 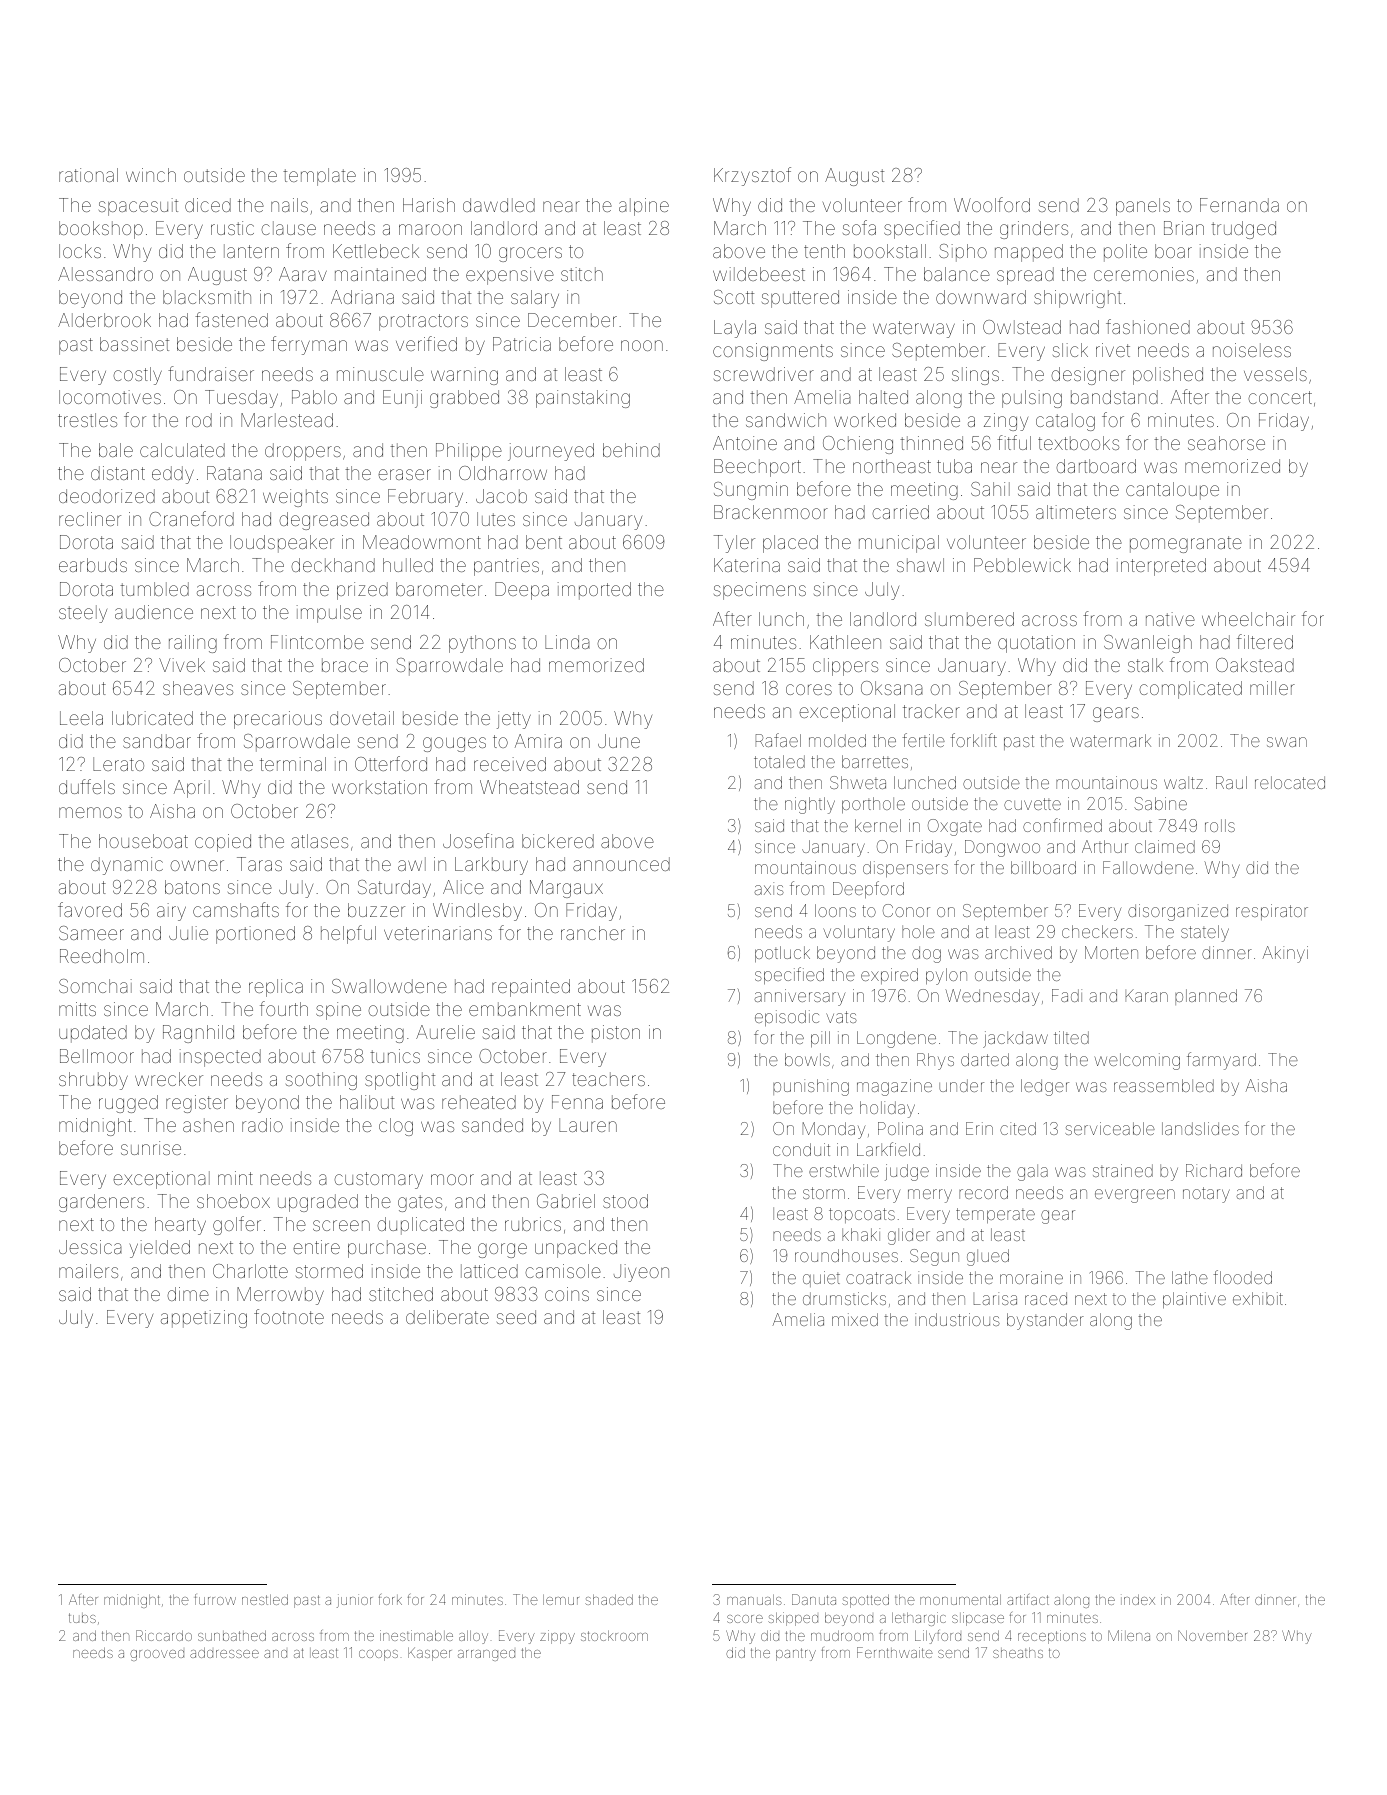 What do you see at coordinates (641, 1273) in the screenshot?
I see `Jiyeon` at bounding box center [641, 1273].
